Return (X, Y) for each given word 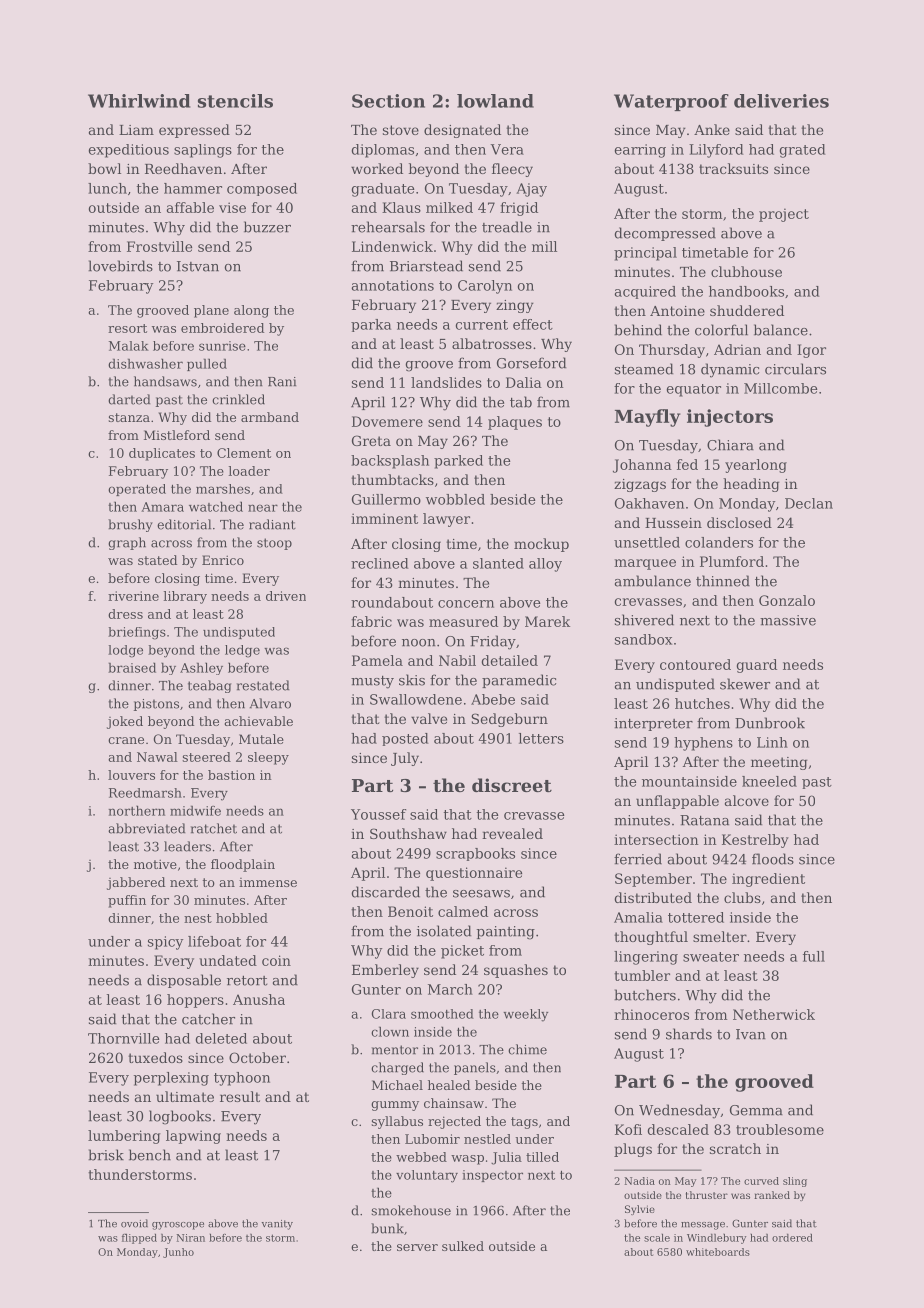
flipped (139, 1238)
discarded (385, 892)
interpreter (653, 724)
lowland (495, 101)
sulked (463, 1246)
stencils (235, 101)
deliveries (781, 101)
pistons (156, 705)
